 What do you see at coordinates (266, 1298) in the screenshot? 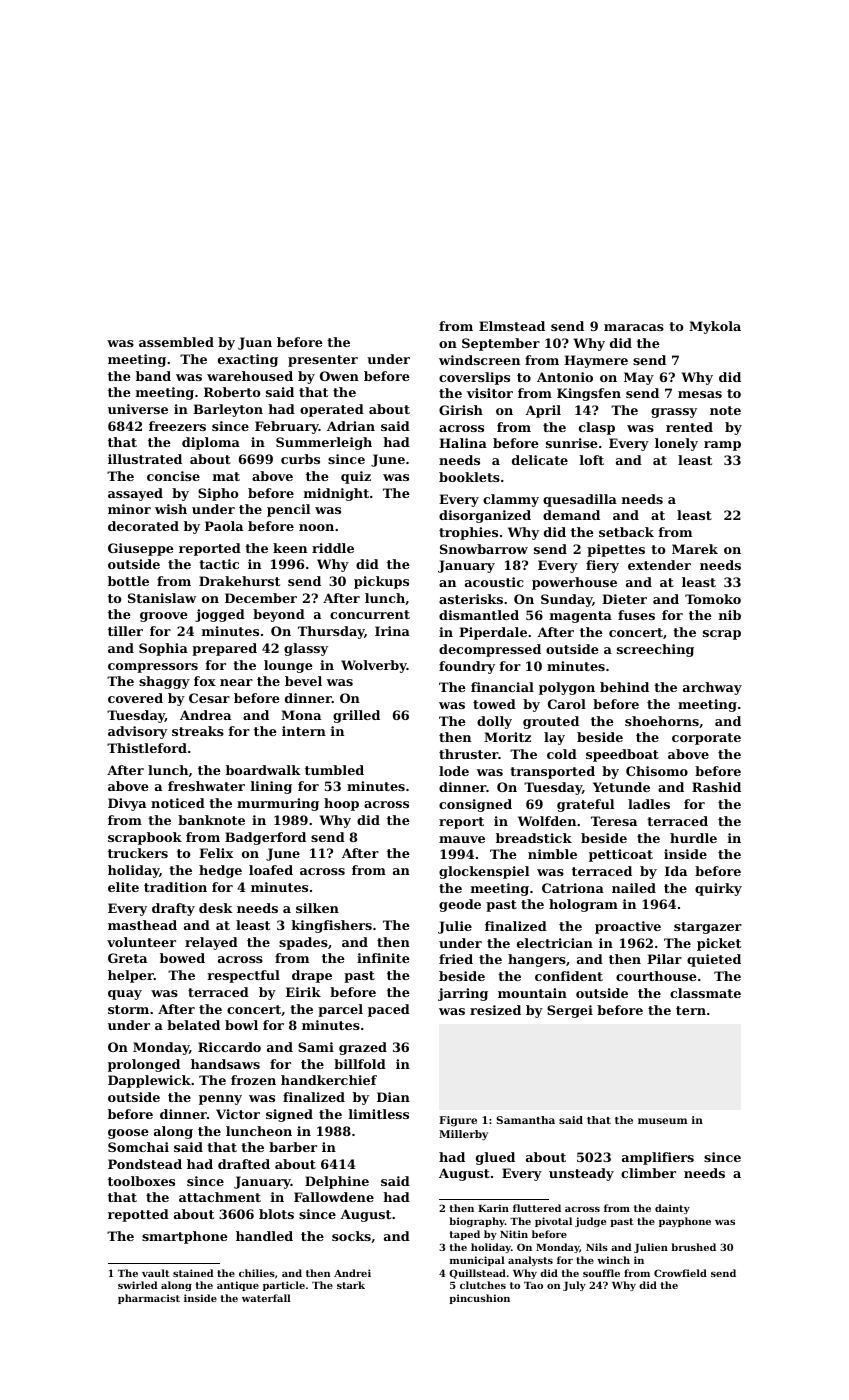
I see `waterfall` at bounding box center [266, 1298].
